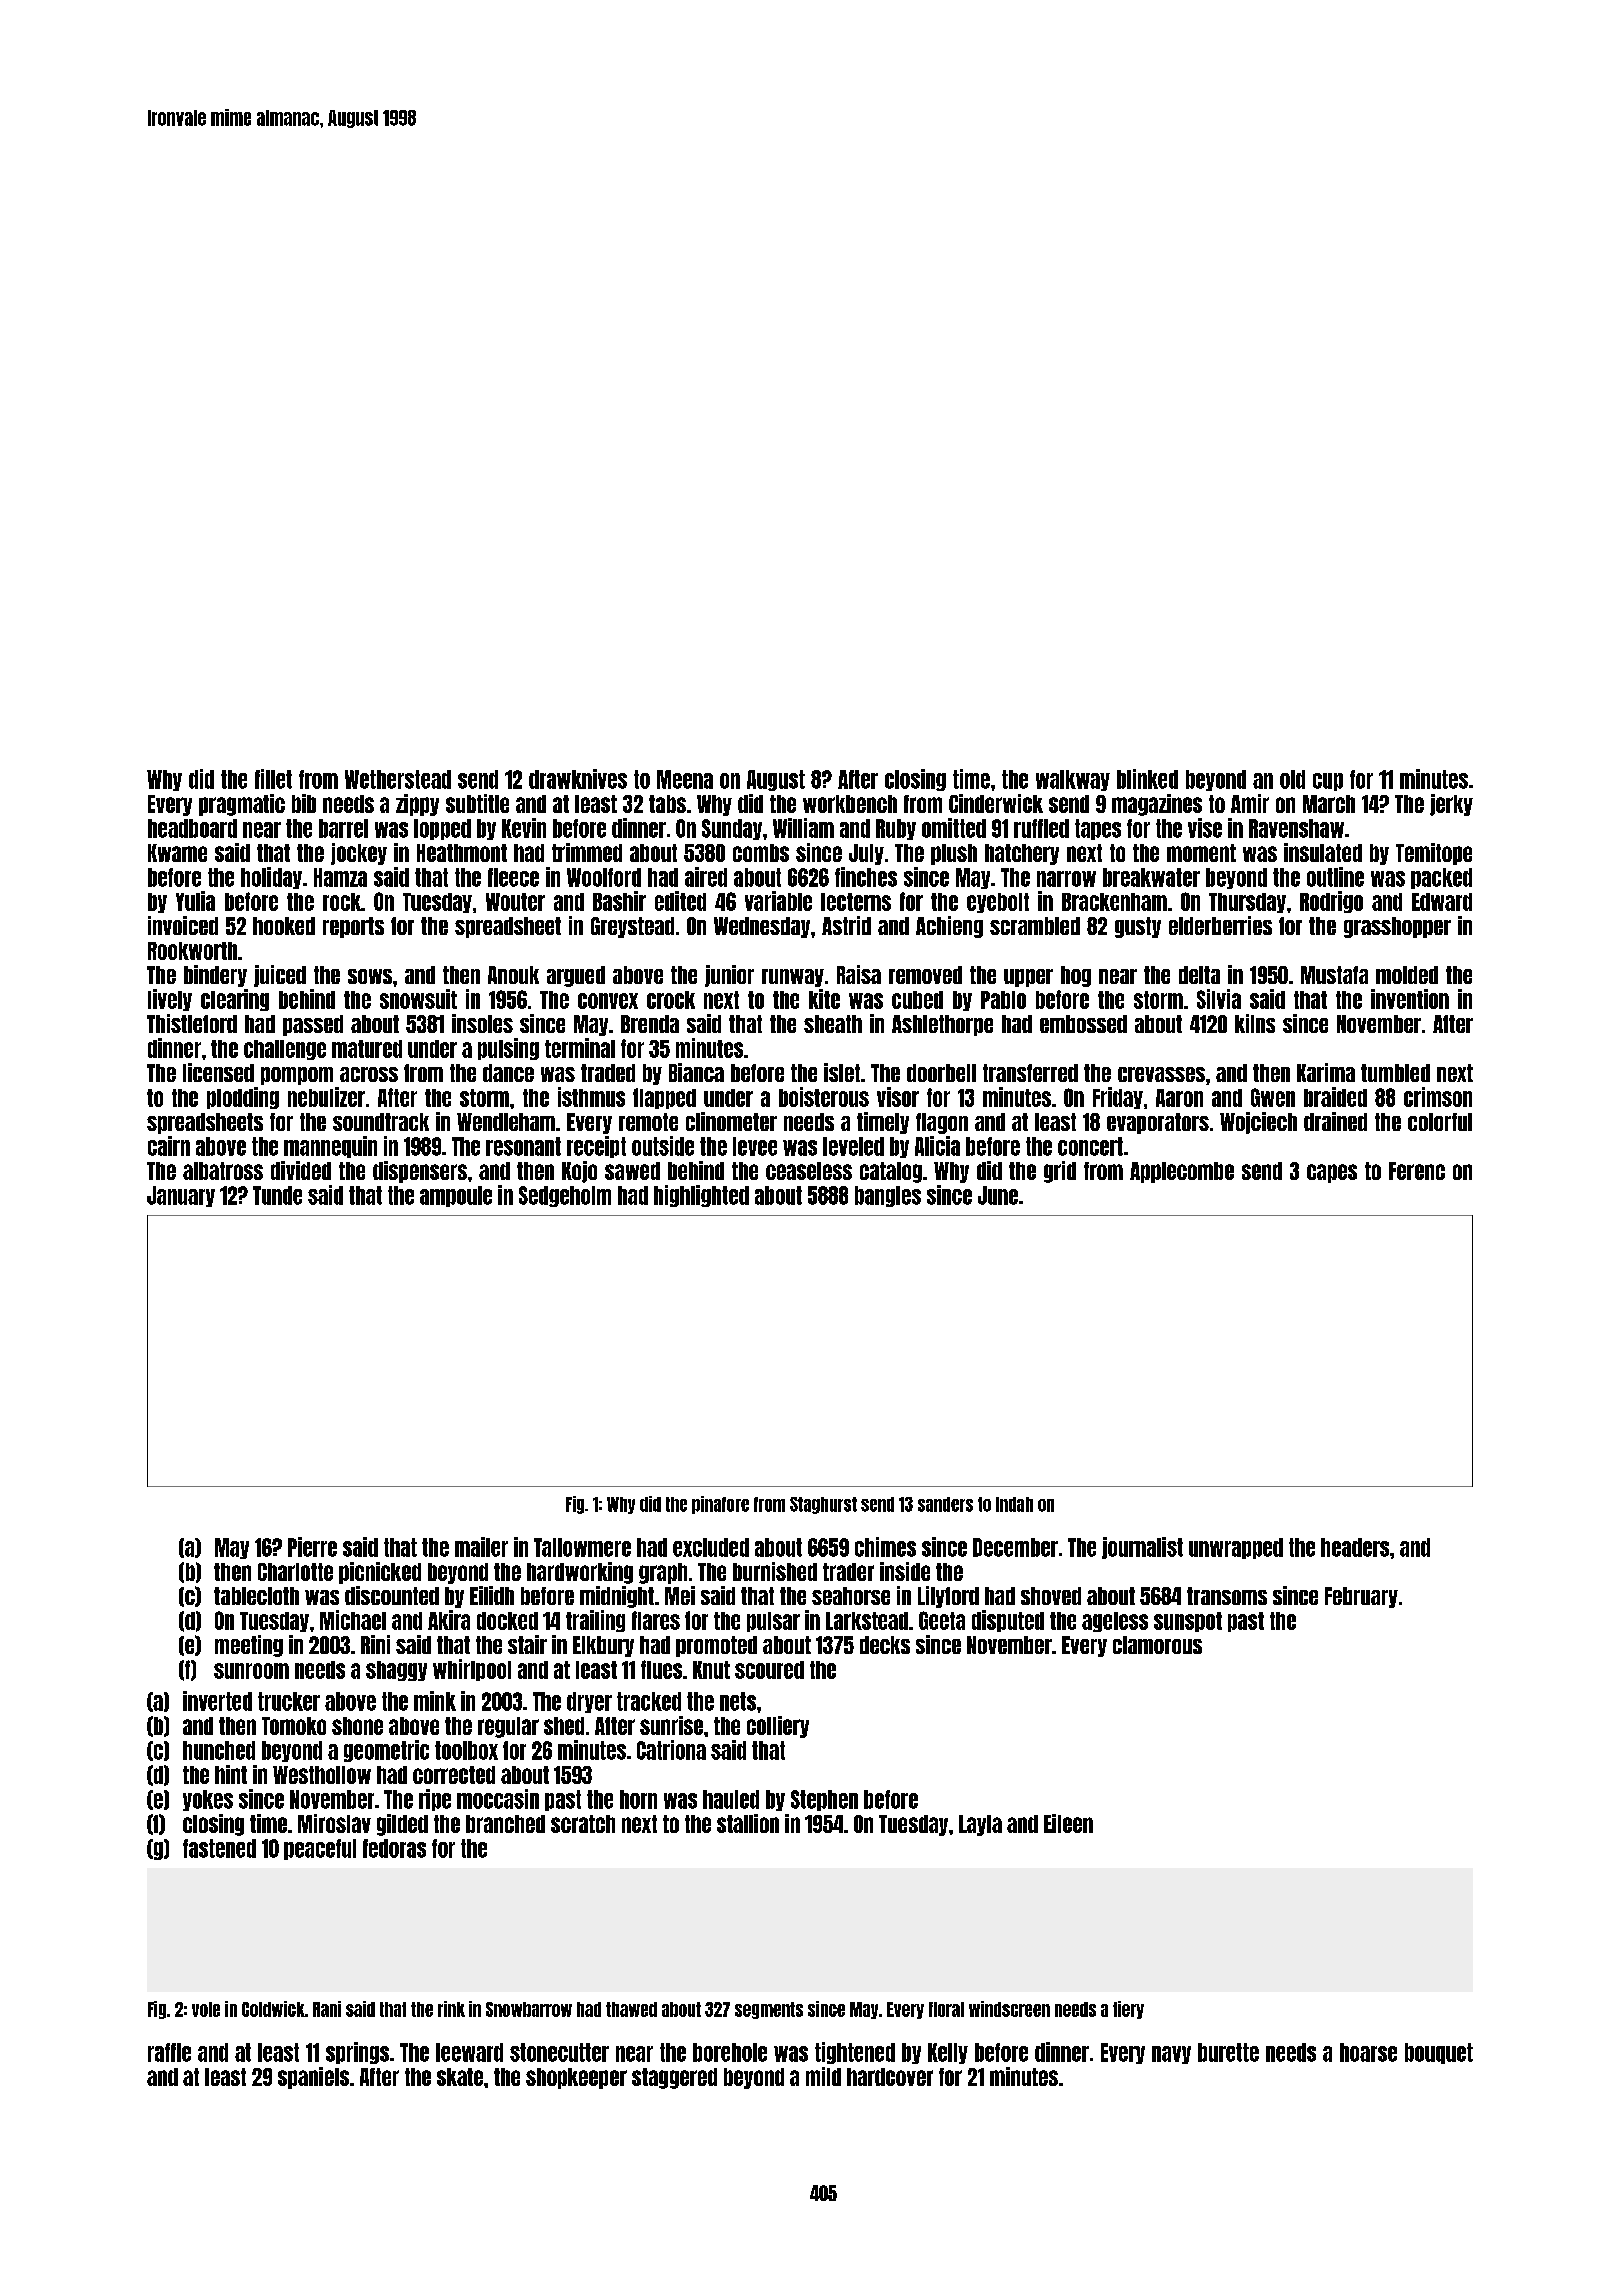 The image size is (1620, 2292). What do you see at coordinates (1355, 1547) in the screenshot?
I see `headers` at bounding box center [1355, 1547].
